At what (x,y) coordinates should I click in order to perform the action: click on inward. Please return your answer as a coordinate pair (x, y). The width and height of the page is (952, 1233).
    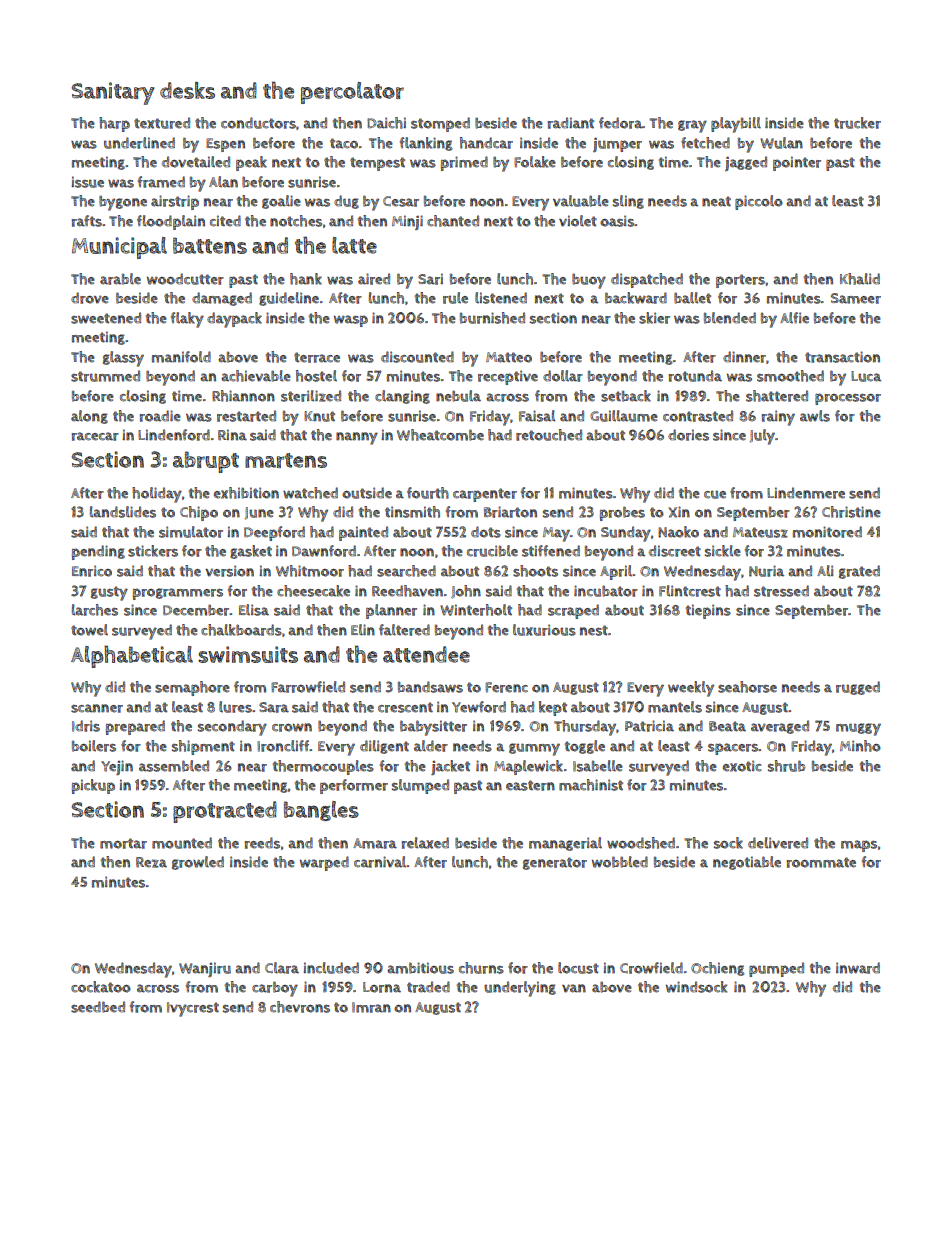
    Looking at the image, I should click on (858, 968).
